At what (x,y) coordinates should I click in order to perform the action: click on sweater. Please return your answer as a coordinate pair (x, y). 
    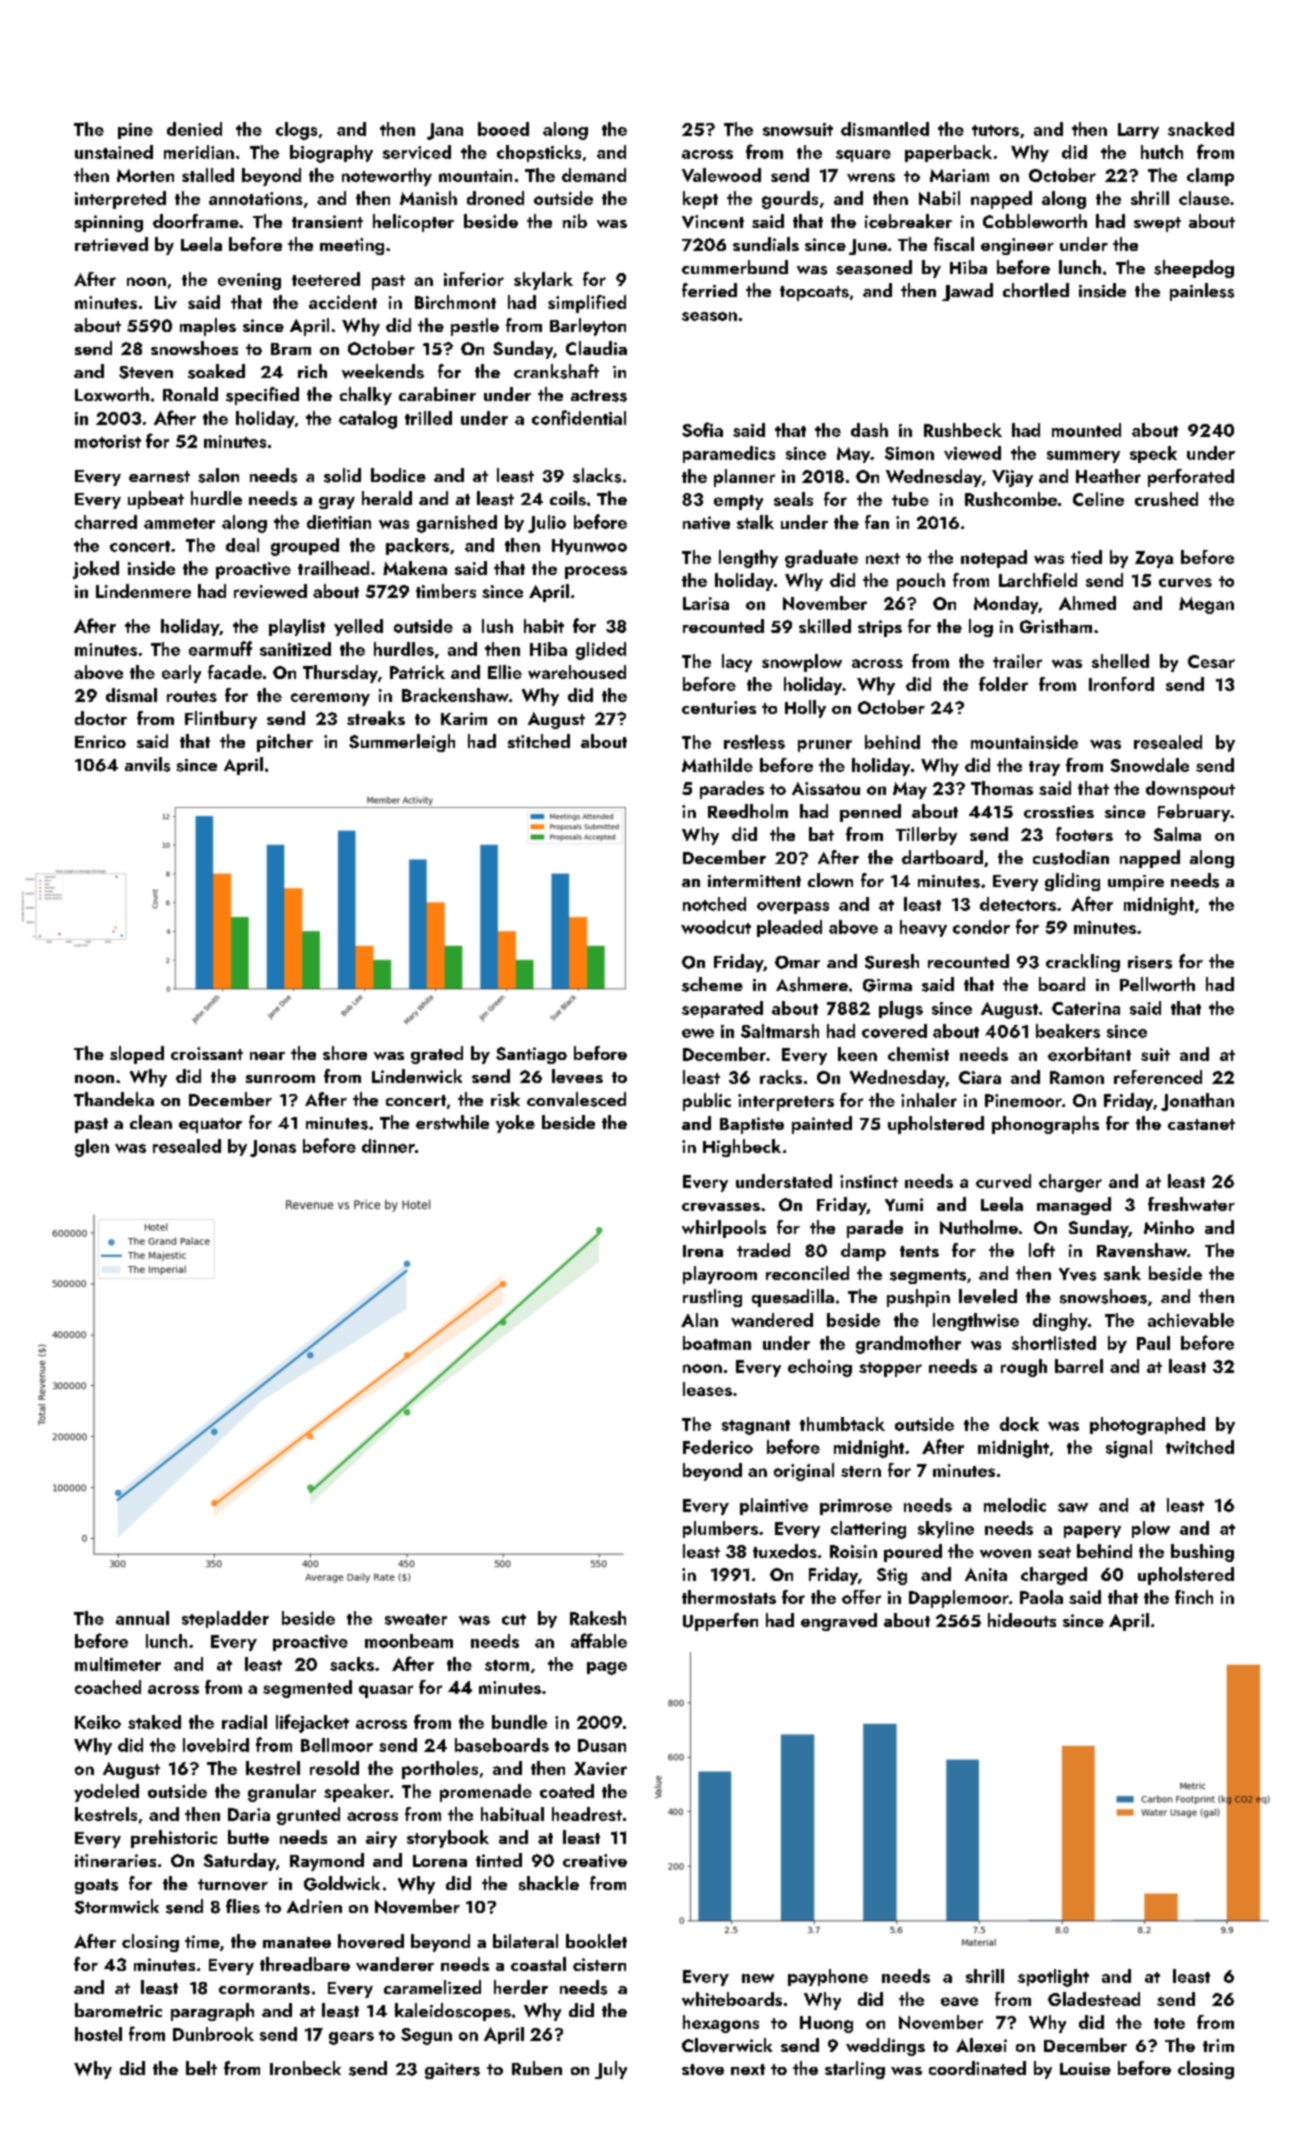
    Looking at the image, I should click on (416, 1619).
